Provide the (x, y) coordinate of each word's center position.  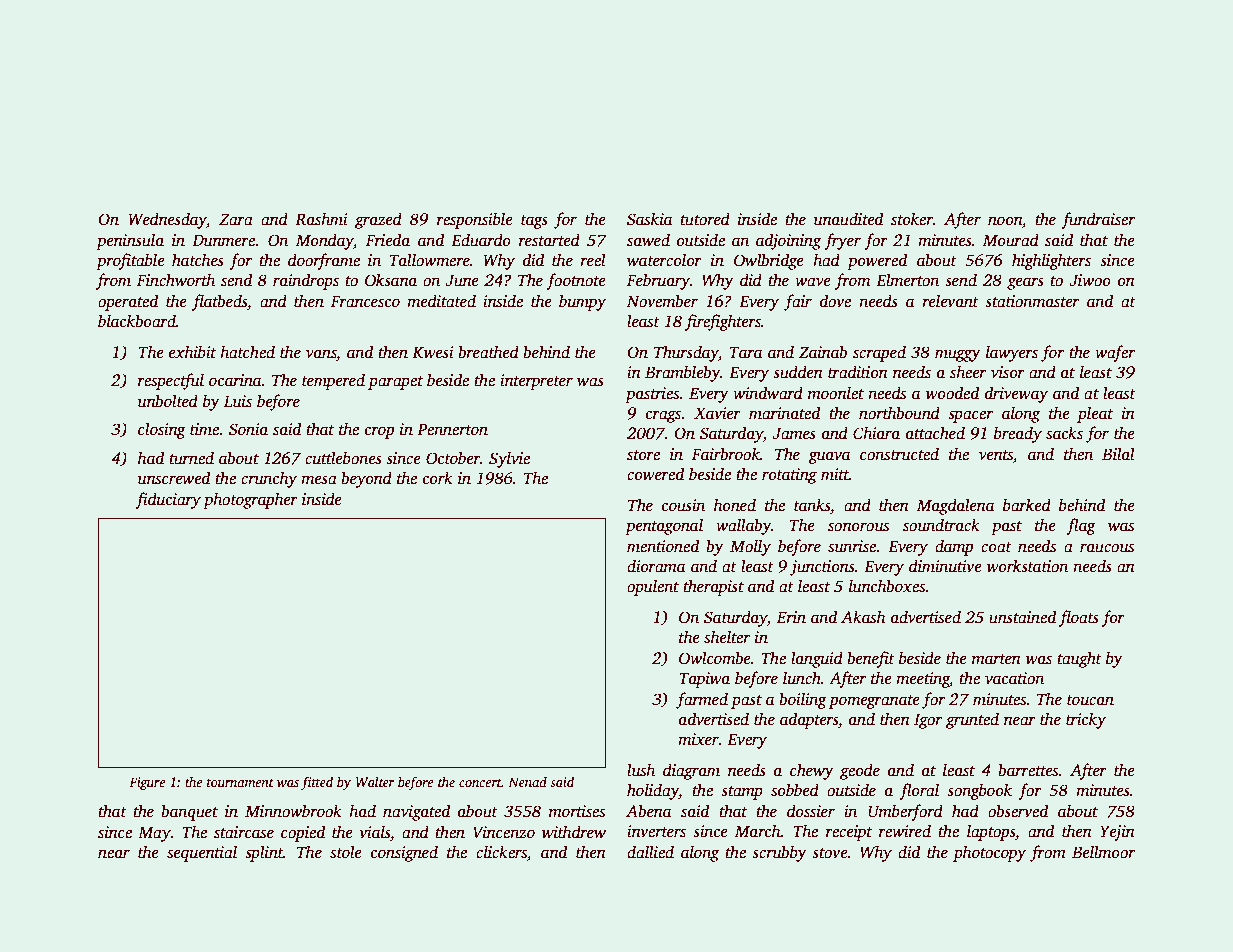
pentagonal (664, 526)
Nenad (527, 782)
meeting (923, 680)
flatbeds (219, 302)
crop (379, 432)
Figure (147, 783)
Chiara (876, 433)
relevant (950, 301)
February (658, 281)
